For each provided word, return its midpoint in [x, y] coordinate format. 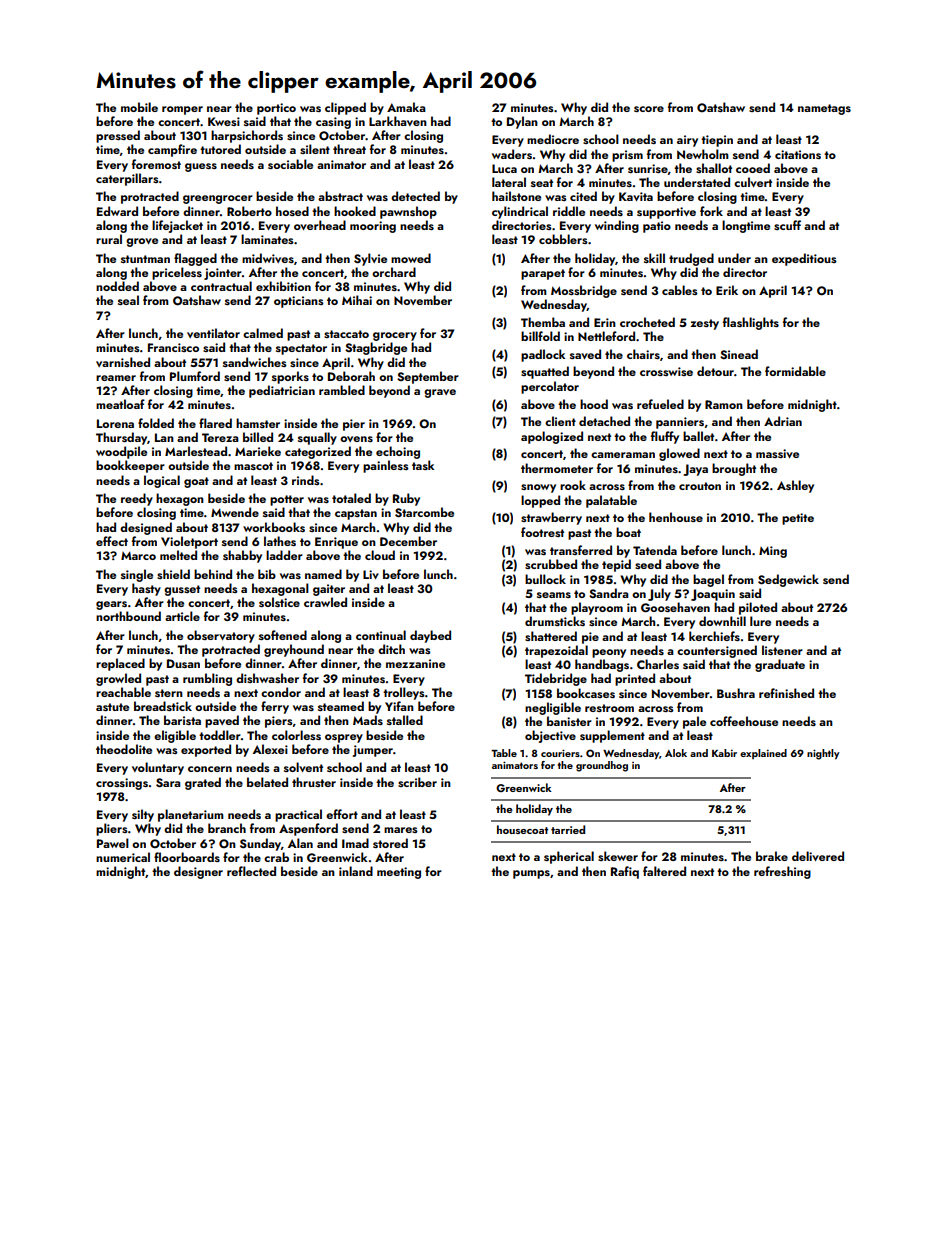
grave [440, 393]
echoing [398, 452]
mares [401, 830]
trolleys [404, 693]
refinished [786, 693]
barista [182, 720]
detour [715, 371]
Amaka [406, 107]
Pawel [113, 843]
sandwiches [255, 362]
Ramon [724, 404]
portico [276, 109]
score [649, 109]
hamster [258, 423]
